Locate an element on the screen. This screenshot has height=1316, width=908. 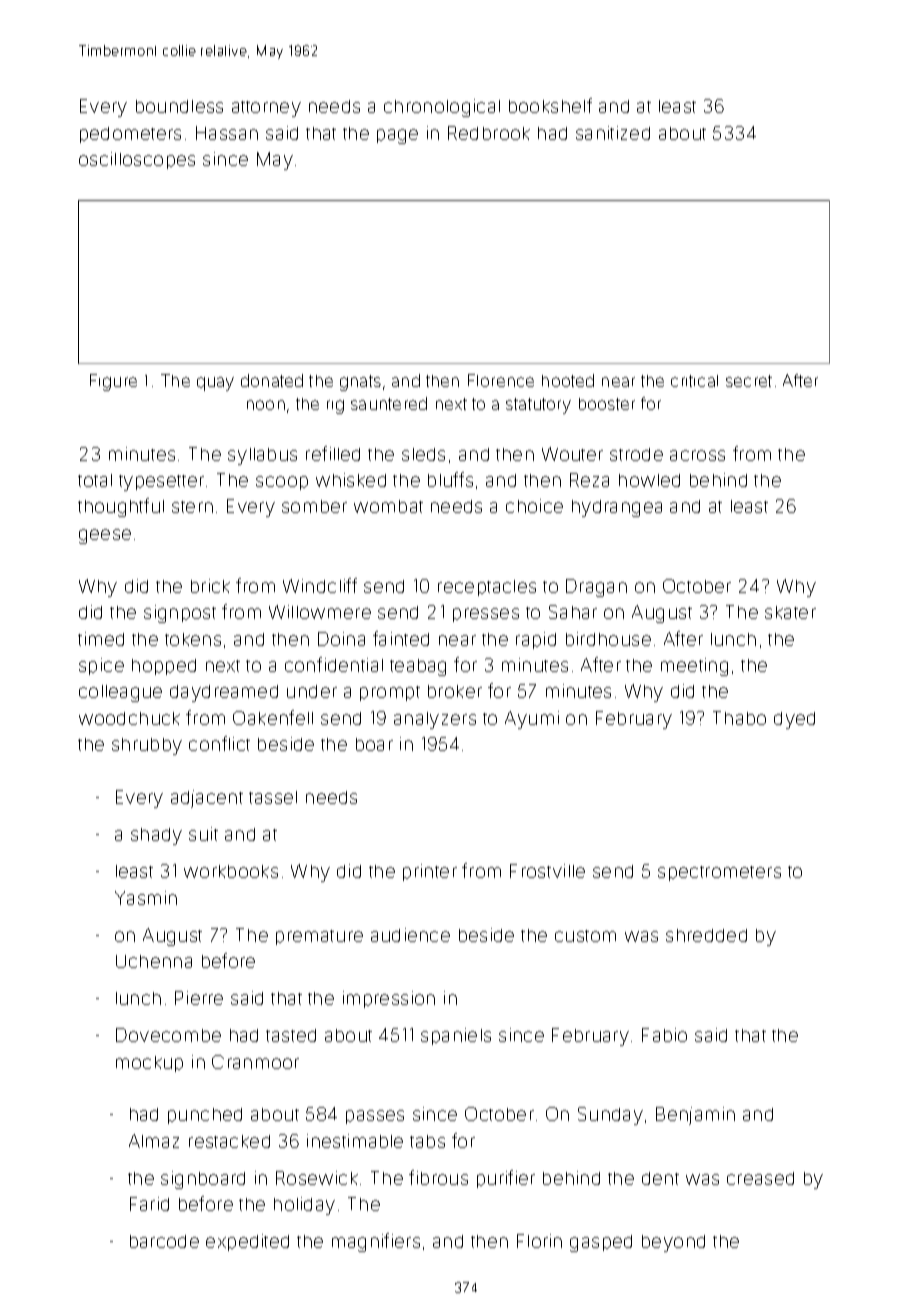
brick is located at coordinates (210, 586).
